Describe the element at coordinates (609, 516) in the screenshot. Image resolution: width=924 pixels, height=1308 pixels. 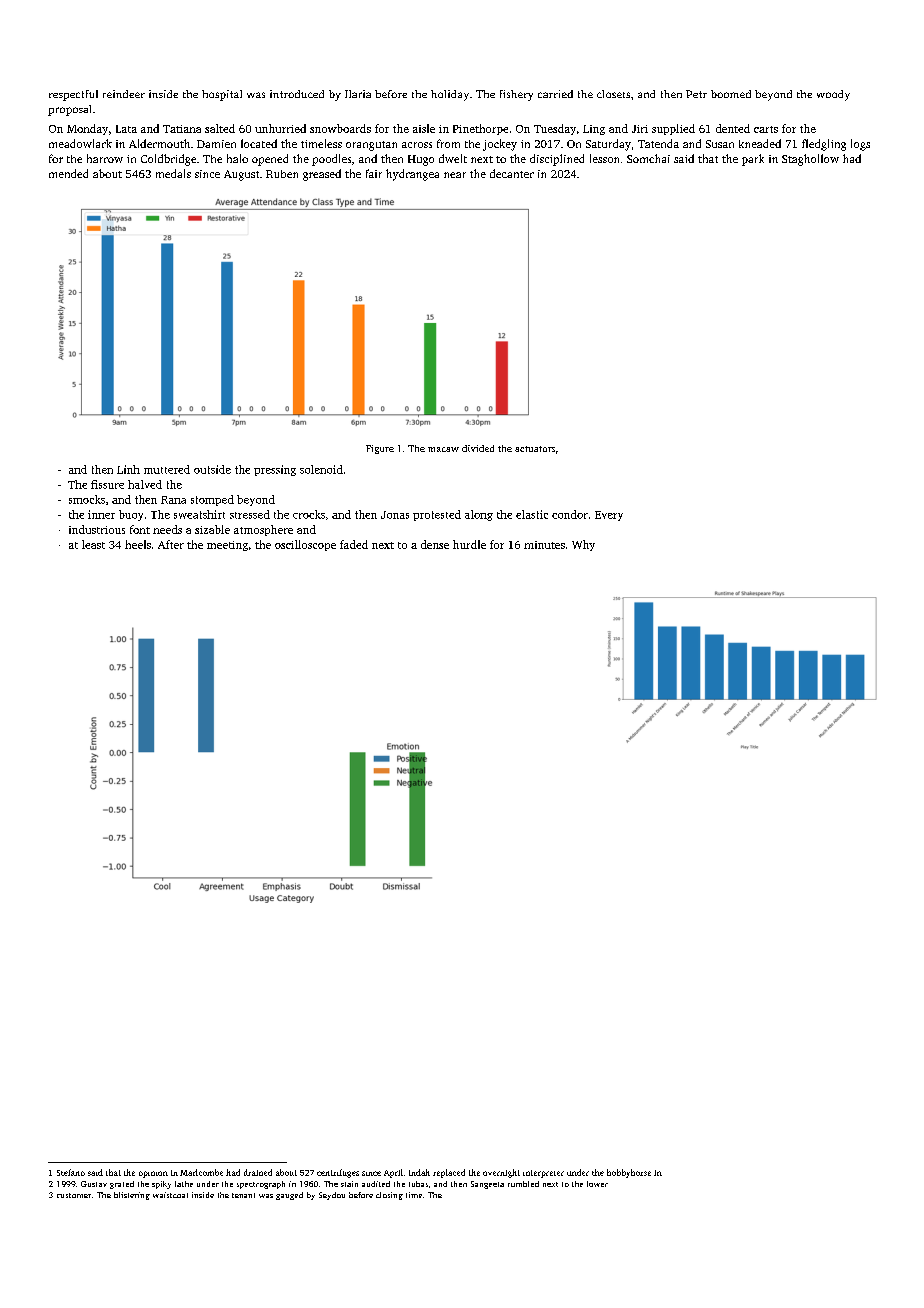
I see `Every` at that location.
